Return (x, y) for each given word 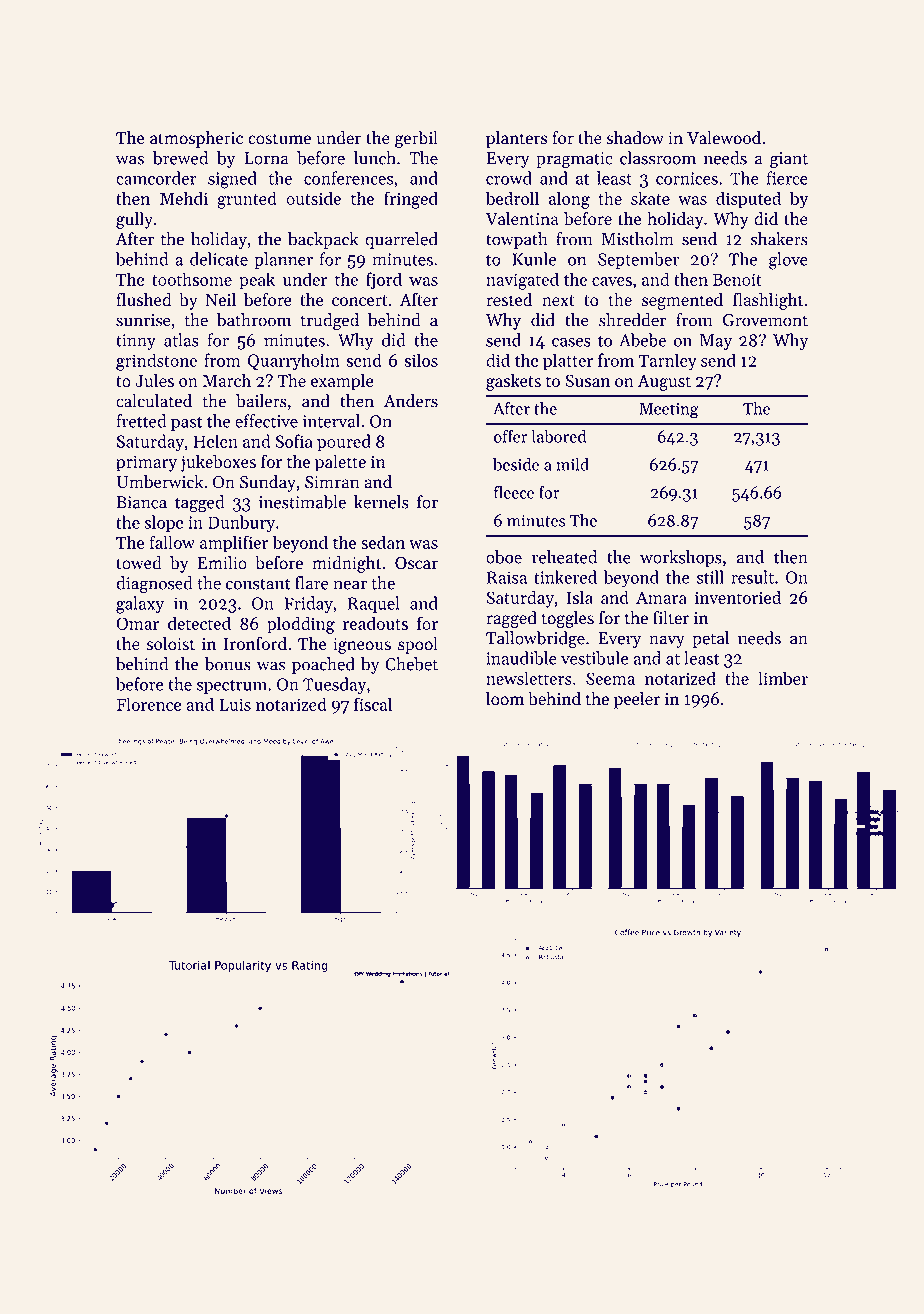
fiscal (373, 704)
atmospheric (196, 139)
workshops (681, 558)
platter (568, 362)
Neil (220, 299)
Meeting (669, 411)
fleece (514, 492)
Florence (149, 704)
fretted (141, 421)
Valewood (724, 138)
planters (517, 139)
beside (516, 464)
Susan (587, 380)
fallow (172, 542)
